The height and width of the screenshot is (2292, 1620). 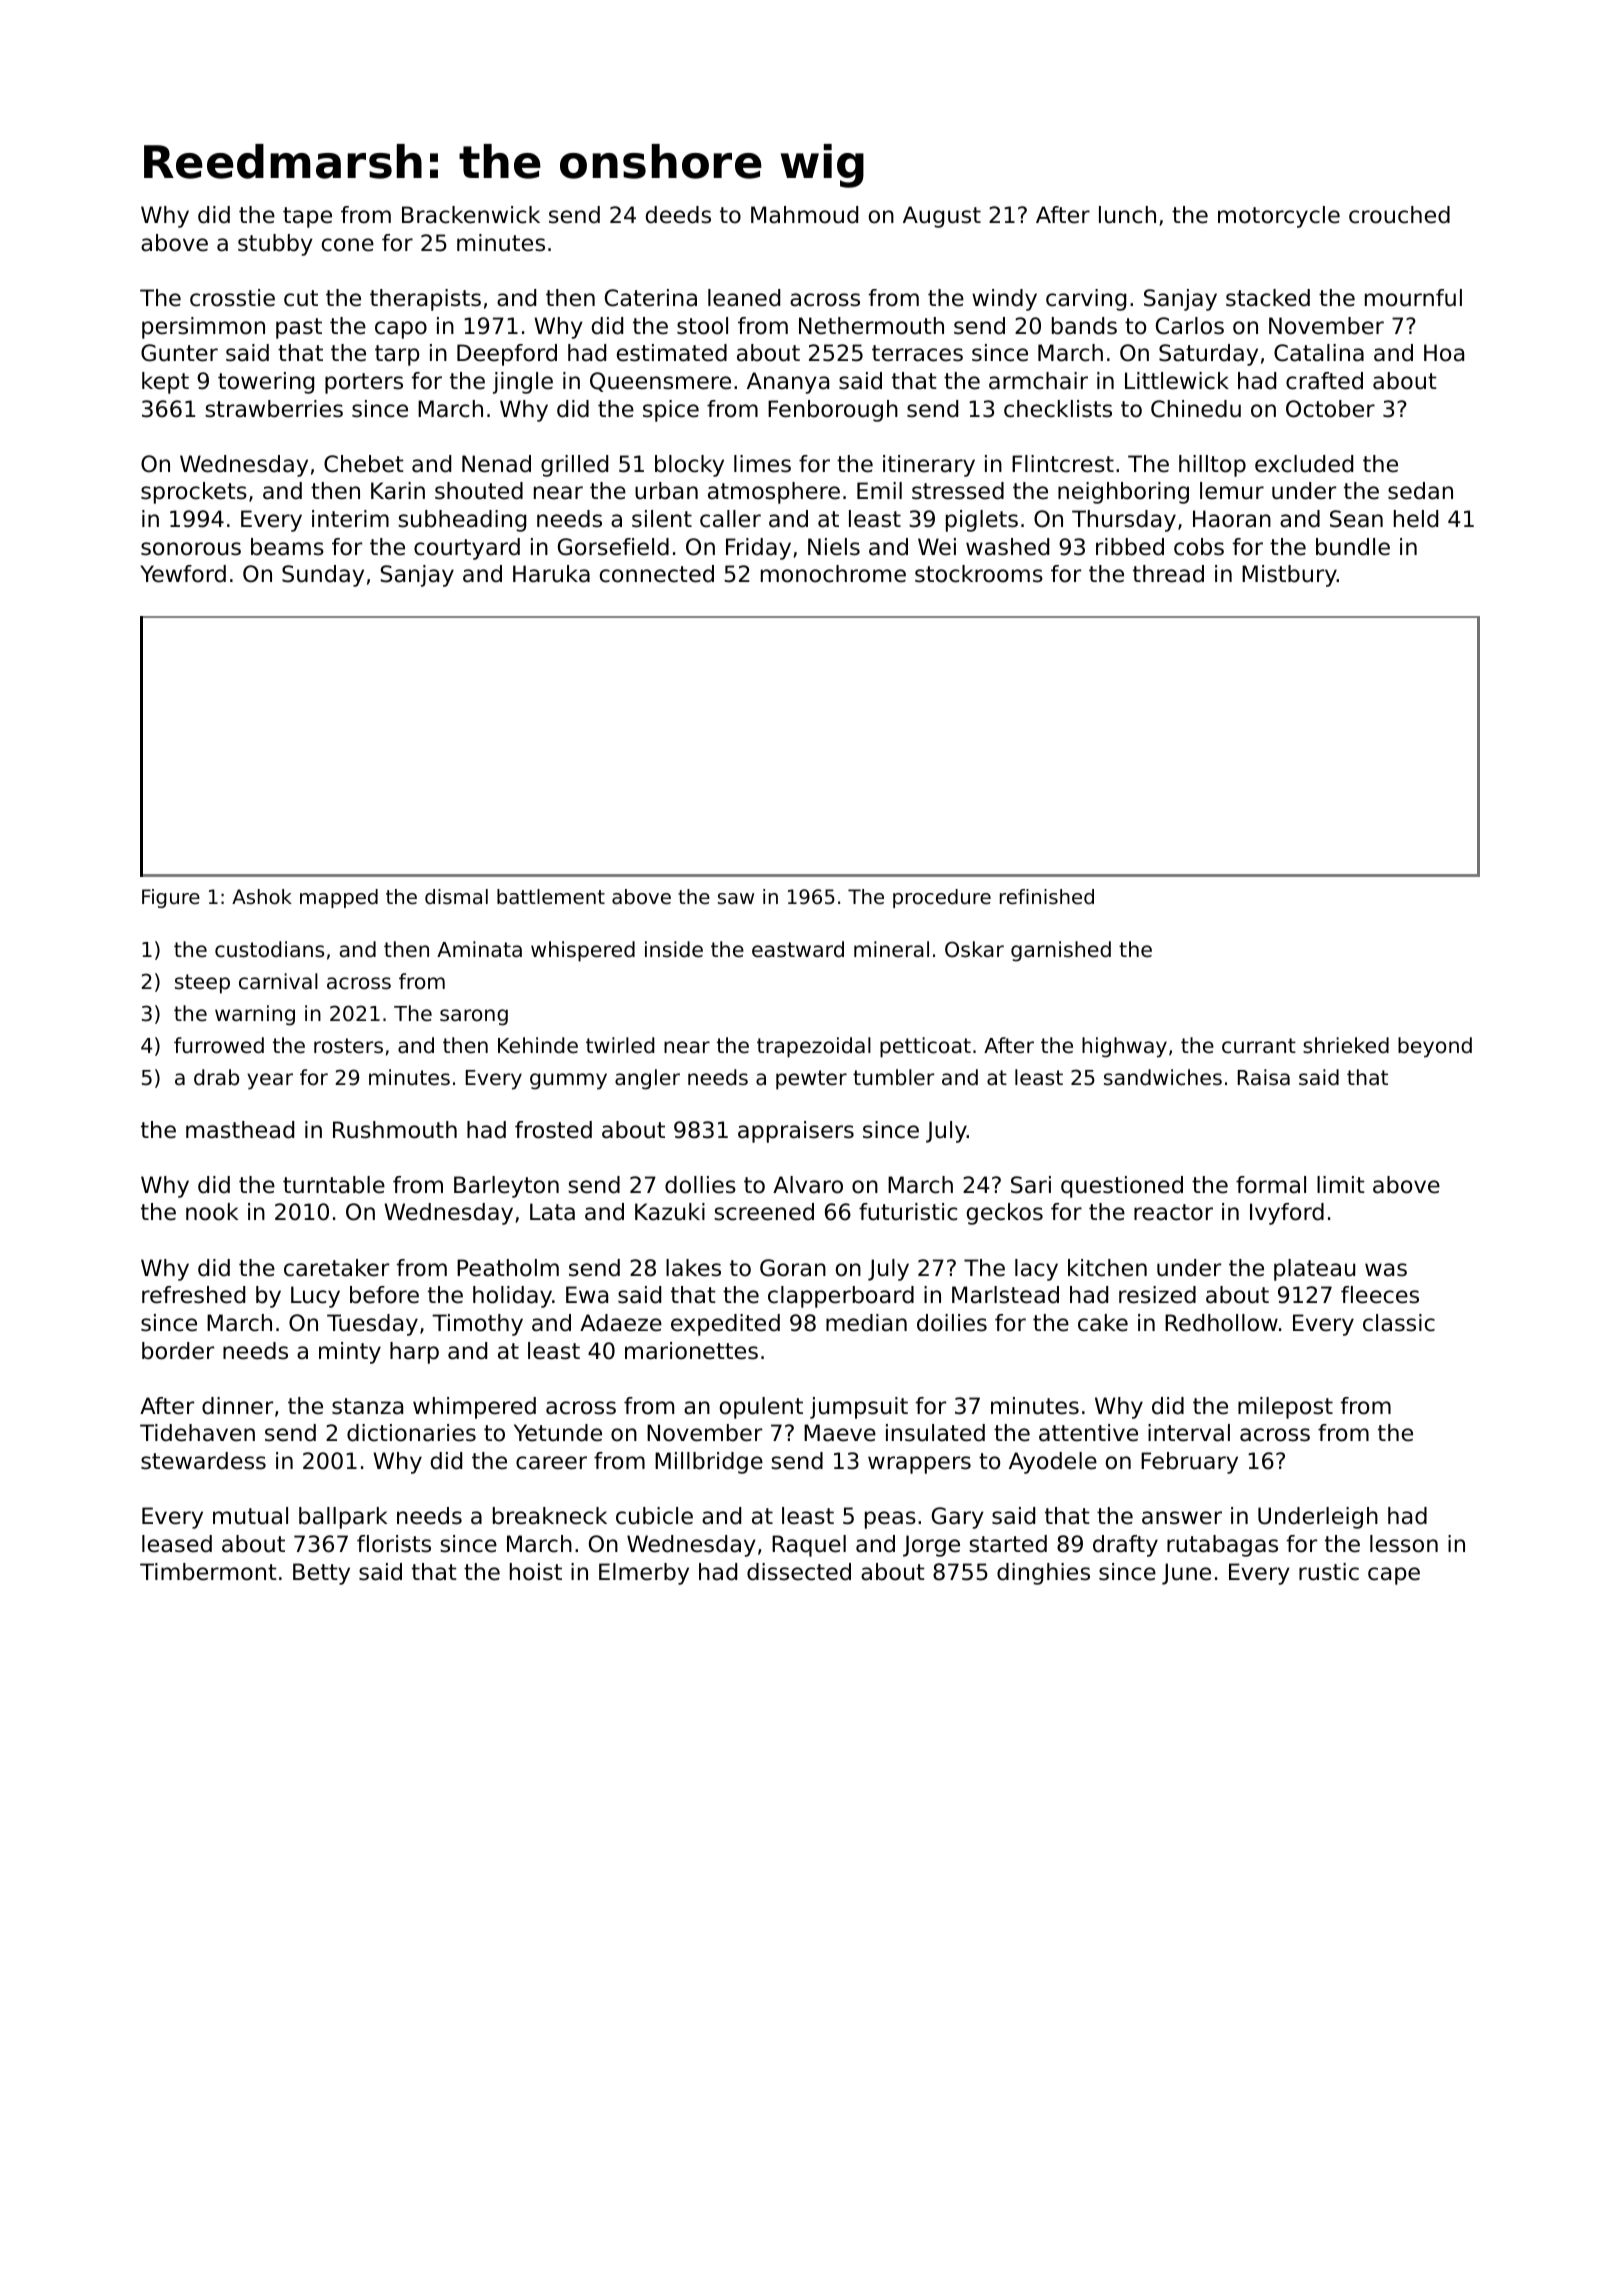 I want to click on dinghies, so click(x=1043, y=1574).
